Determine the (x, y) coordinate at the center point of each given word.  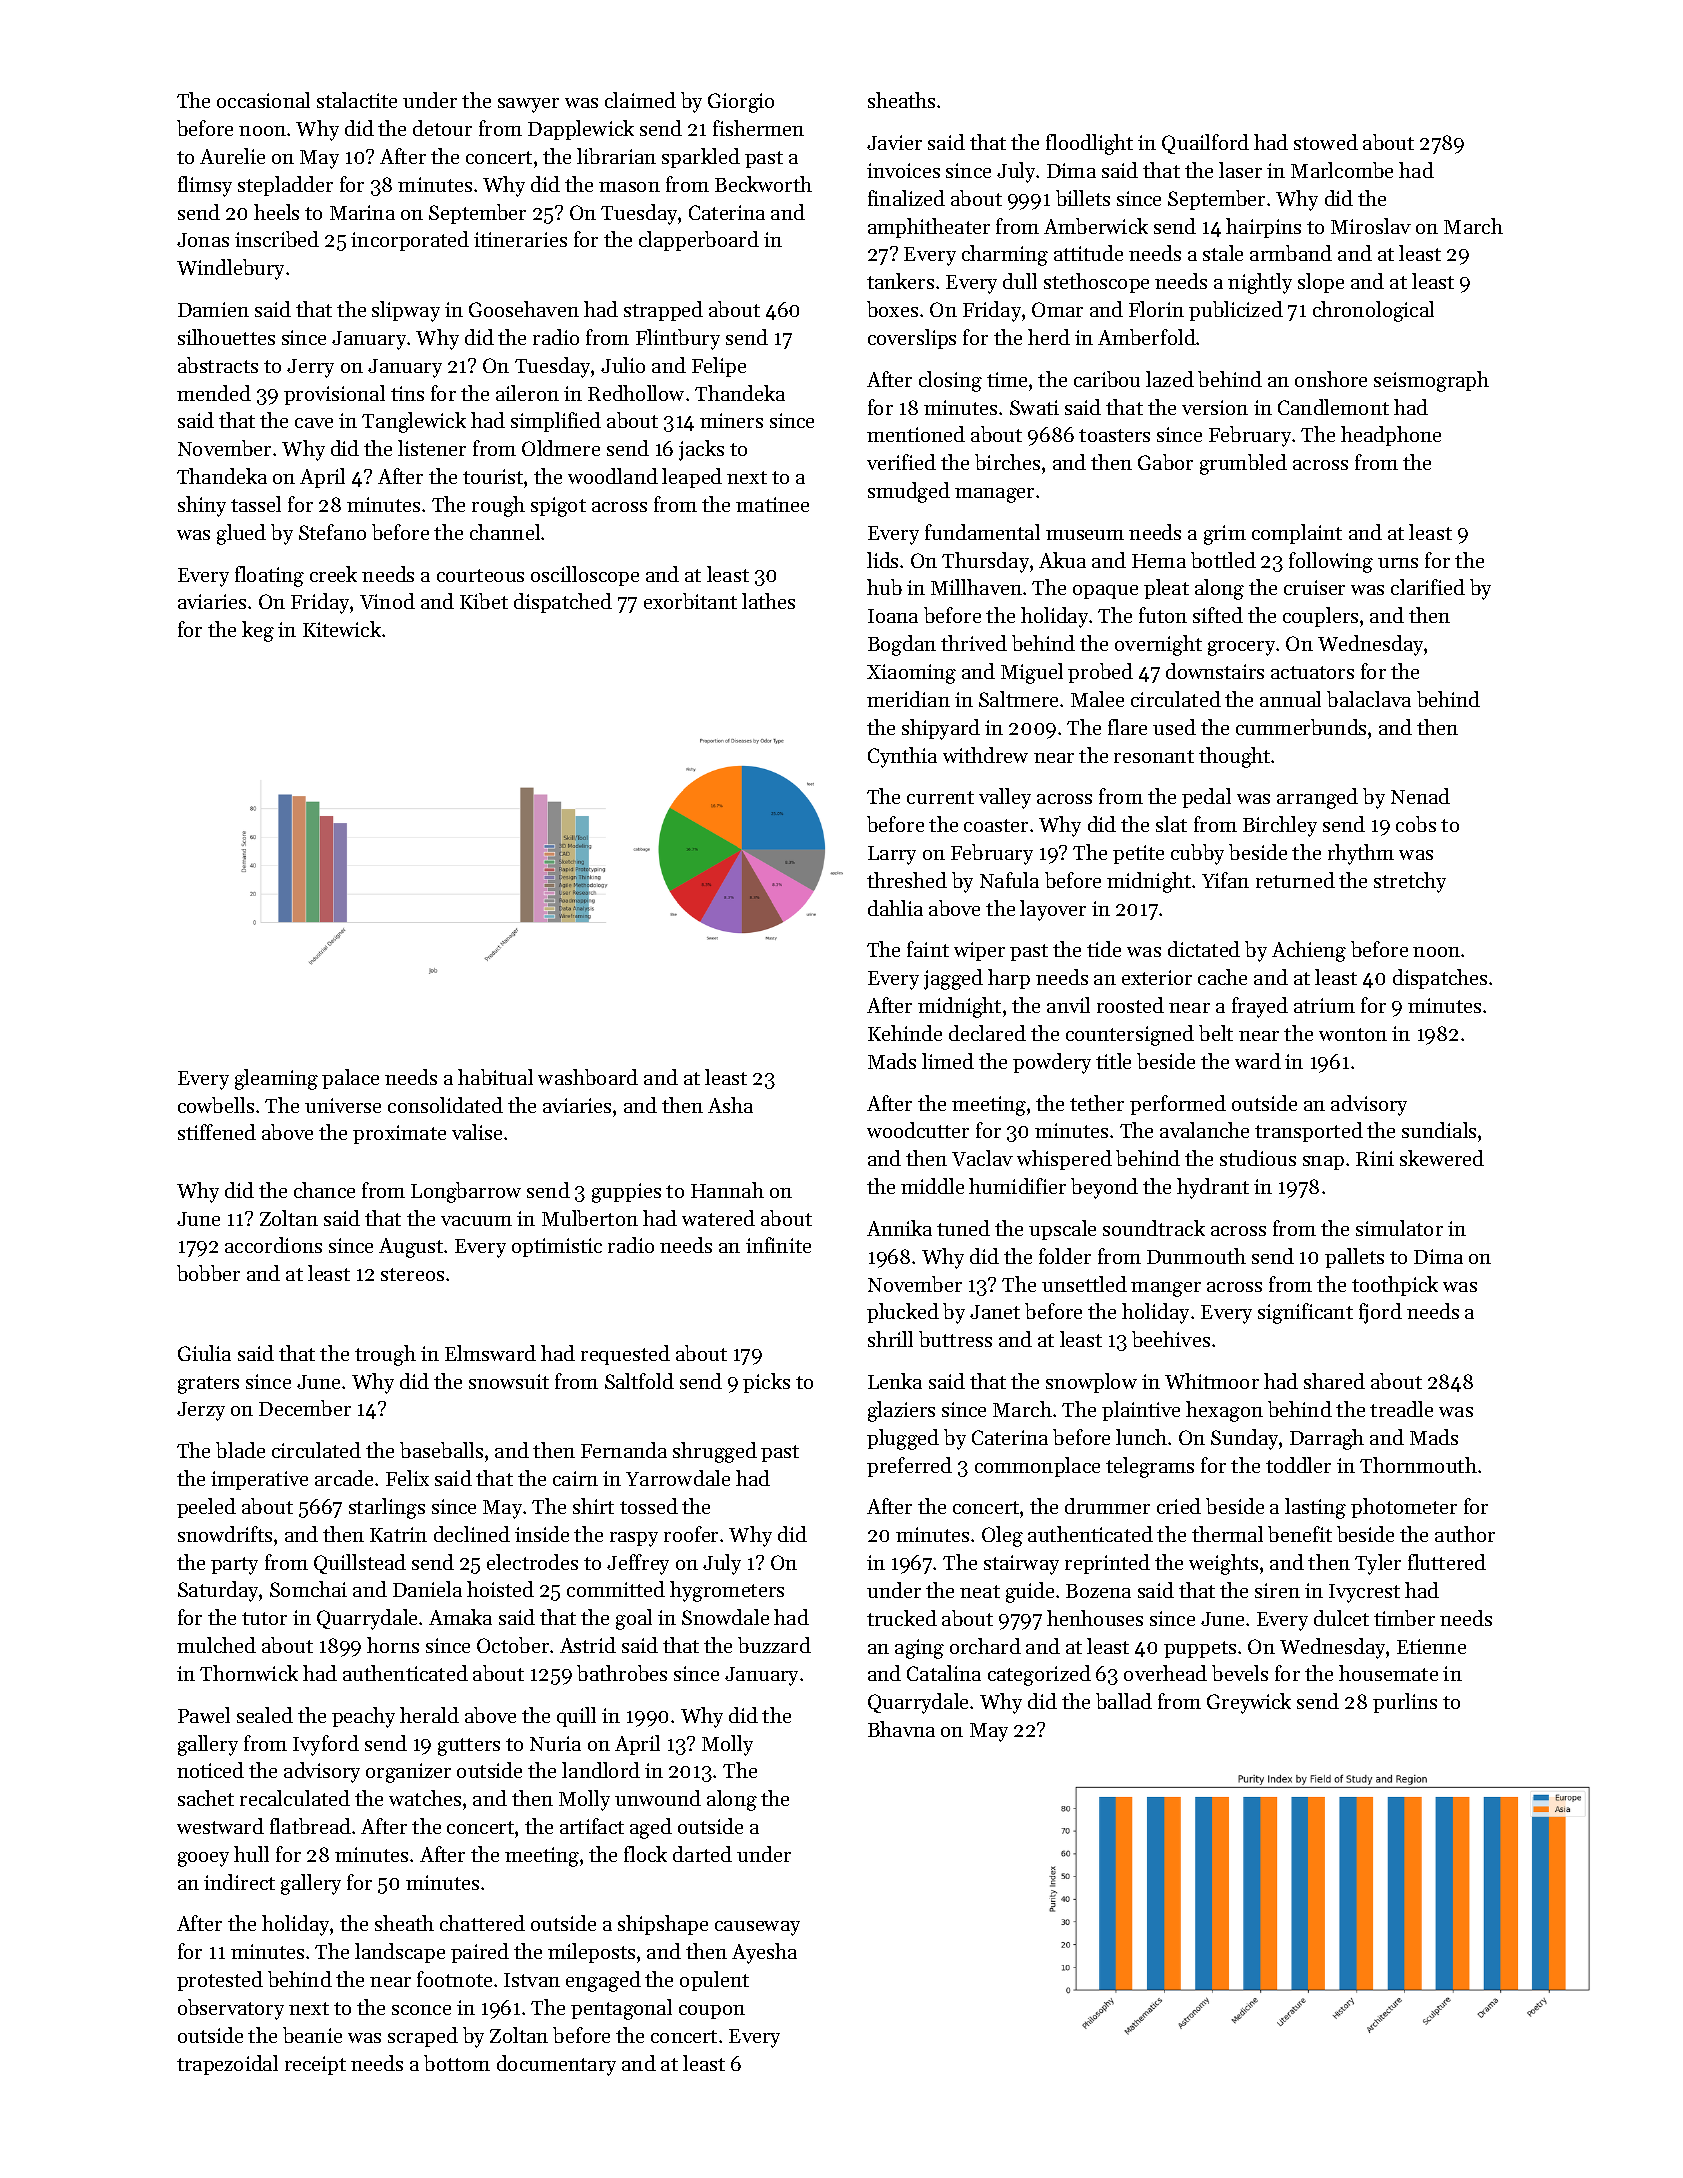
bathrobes (622, 1673)
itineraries (520, 239)
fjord (1380, 1313)
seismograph (1431, 381)
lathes (768, 601)
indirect (239, 1882)
